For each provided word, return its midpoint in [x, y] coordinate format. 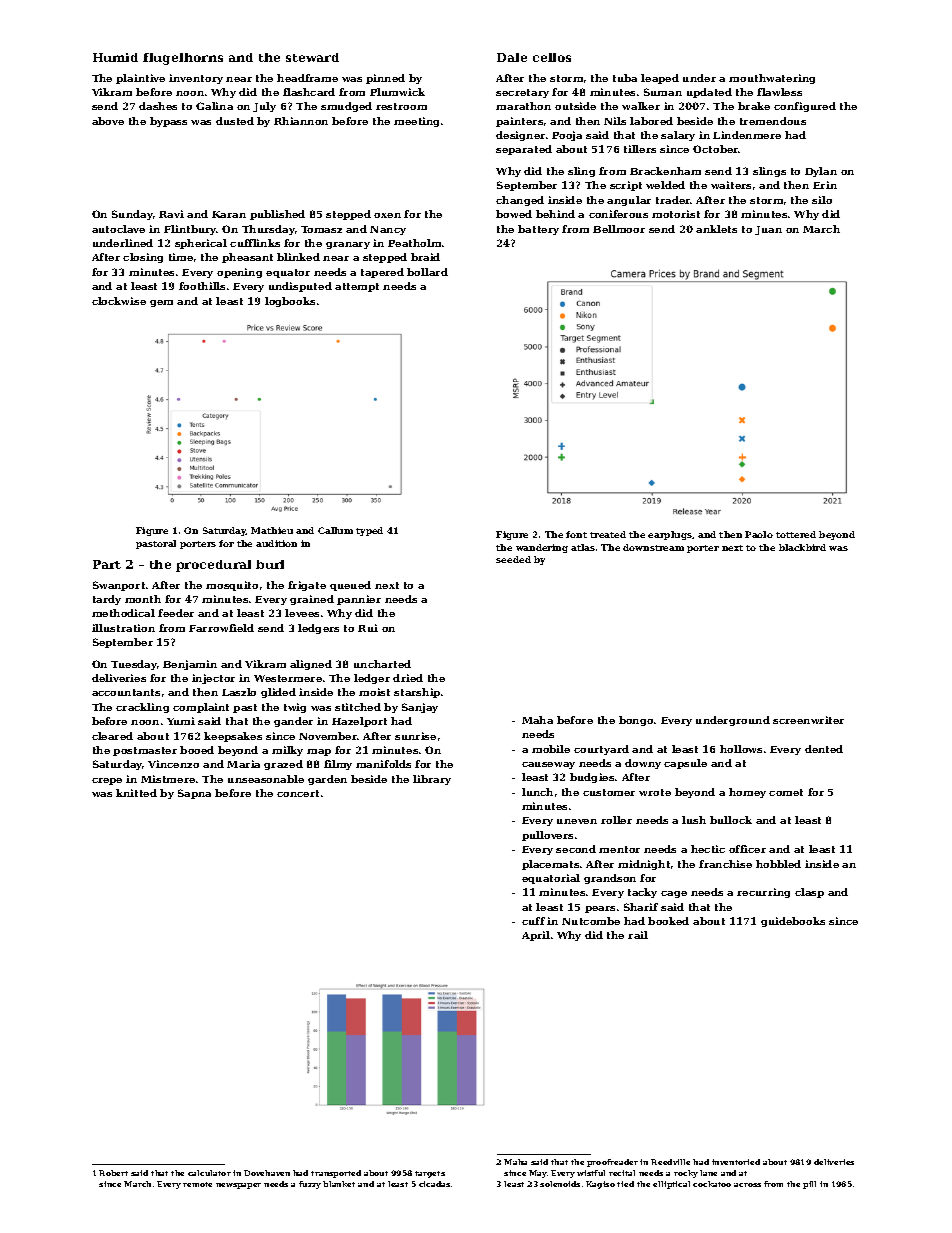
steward [312, 57]
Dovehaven [267, 1173]
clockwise [119, 301]
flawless [779, 92]
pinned [385, 79]
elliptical [671, 1185]
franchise [725, 864]
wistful [591, 1173]
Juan [768, 230]
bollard [427, 272]
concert [298, 793]
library [432, 780]
